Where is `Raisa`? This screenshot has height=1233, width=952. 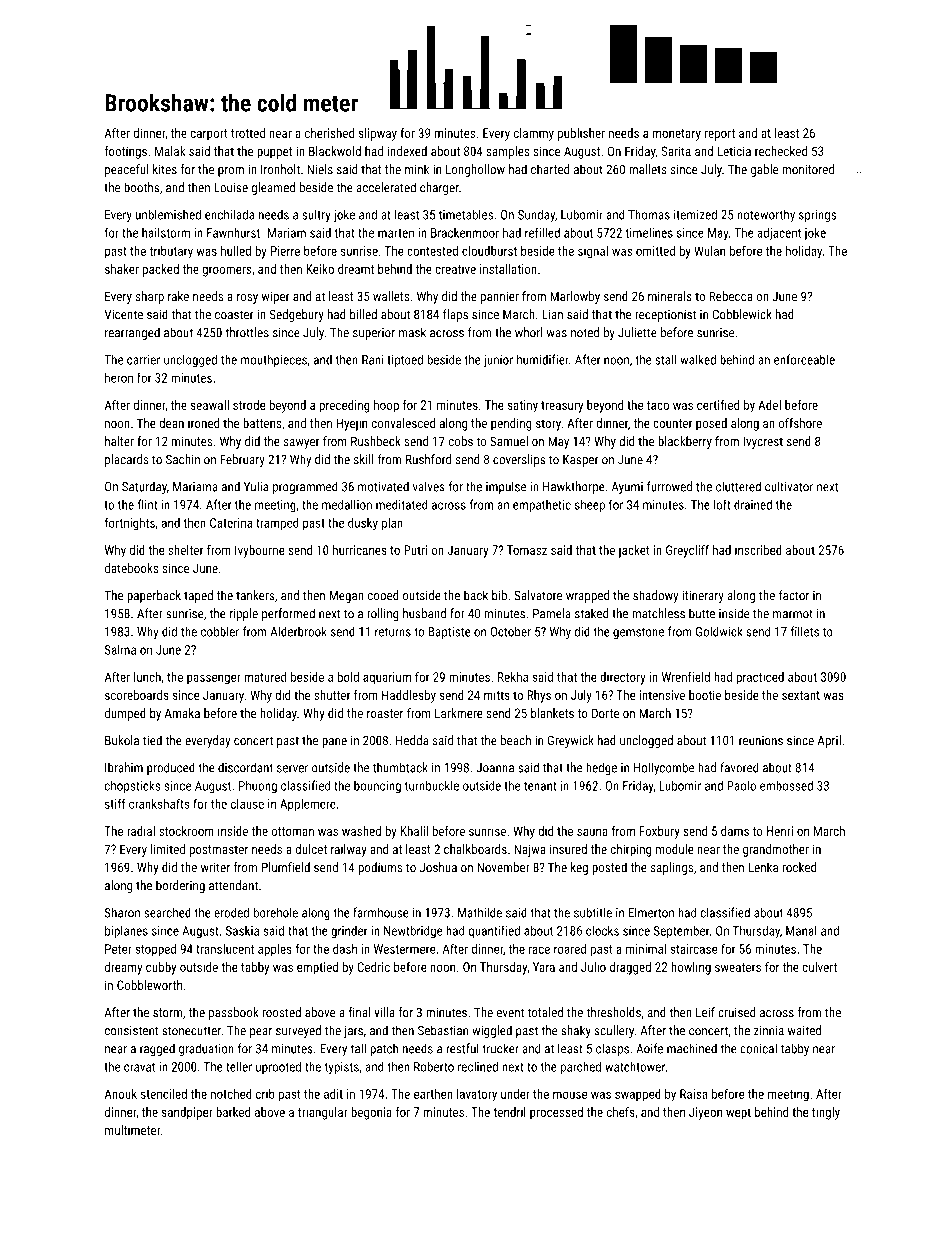 Raisa is located at coordinates (693, 1094).
